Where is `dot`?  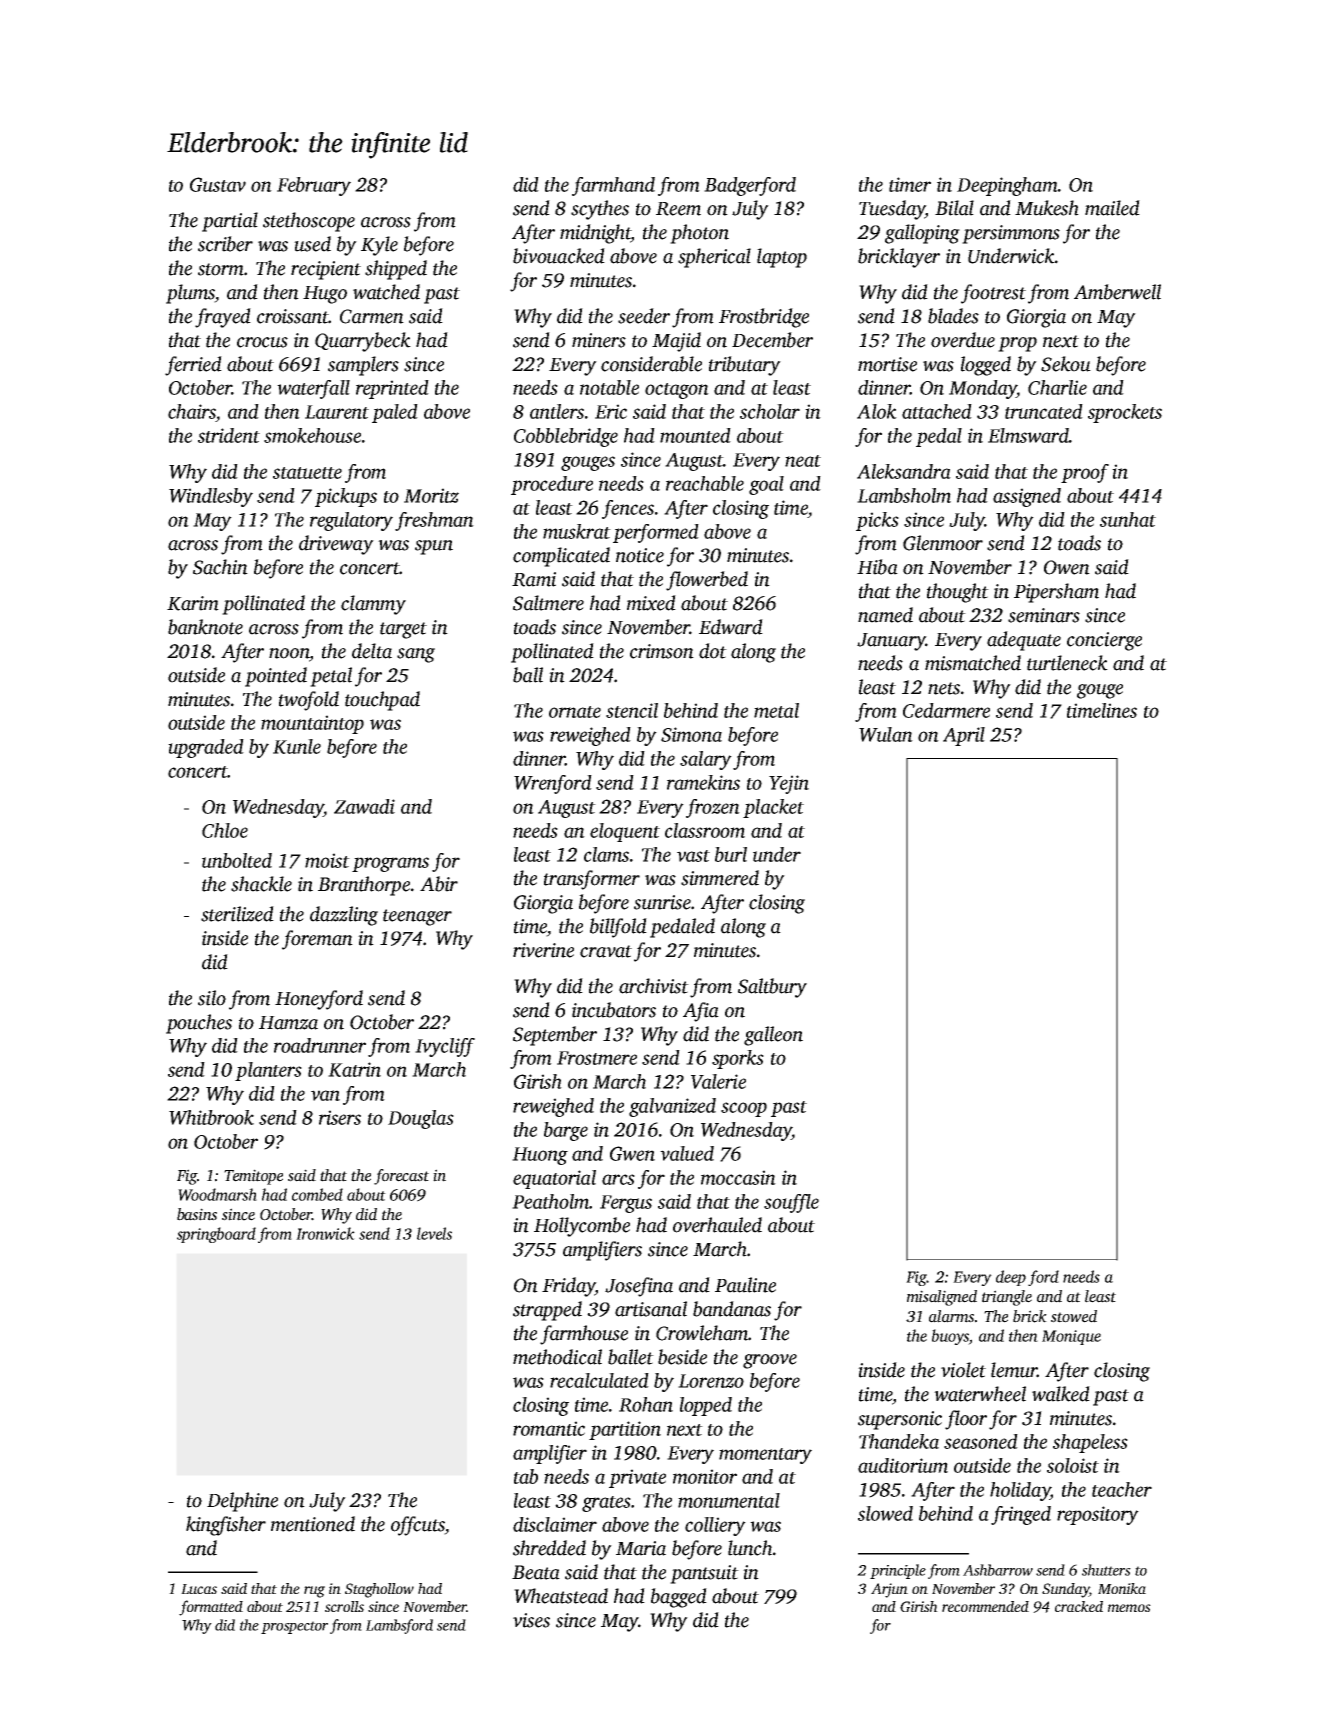 dot is located at coordinates (713, 651).
